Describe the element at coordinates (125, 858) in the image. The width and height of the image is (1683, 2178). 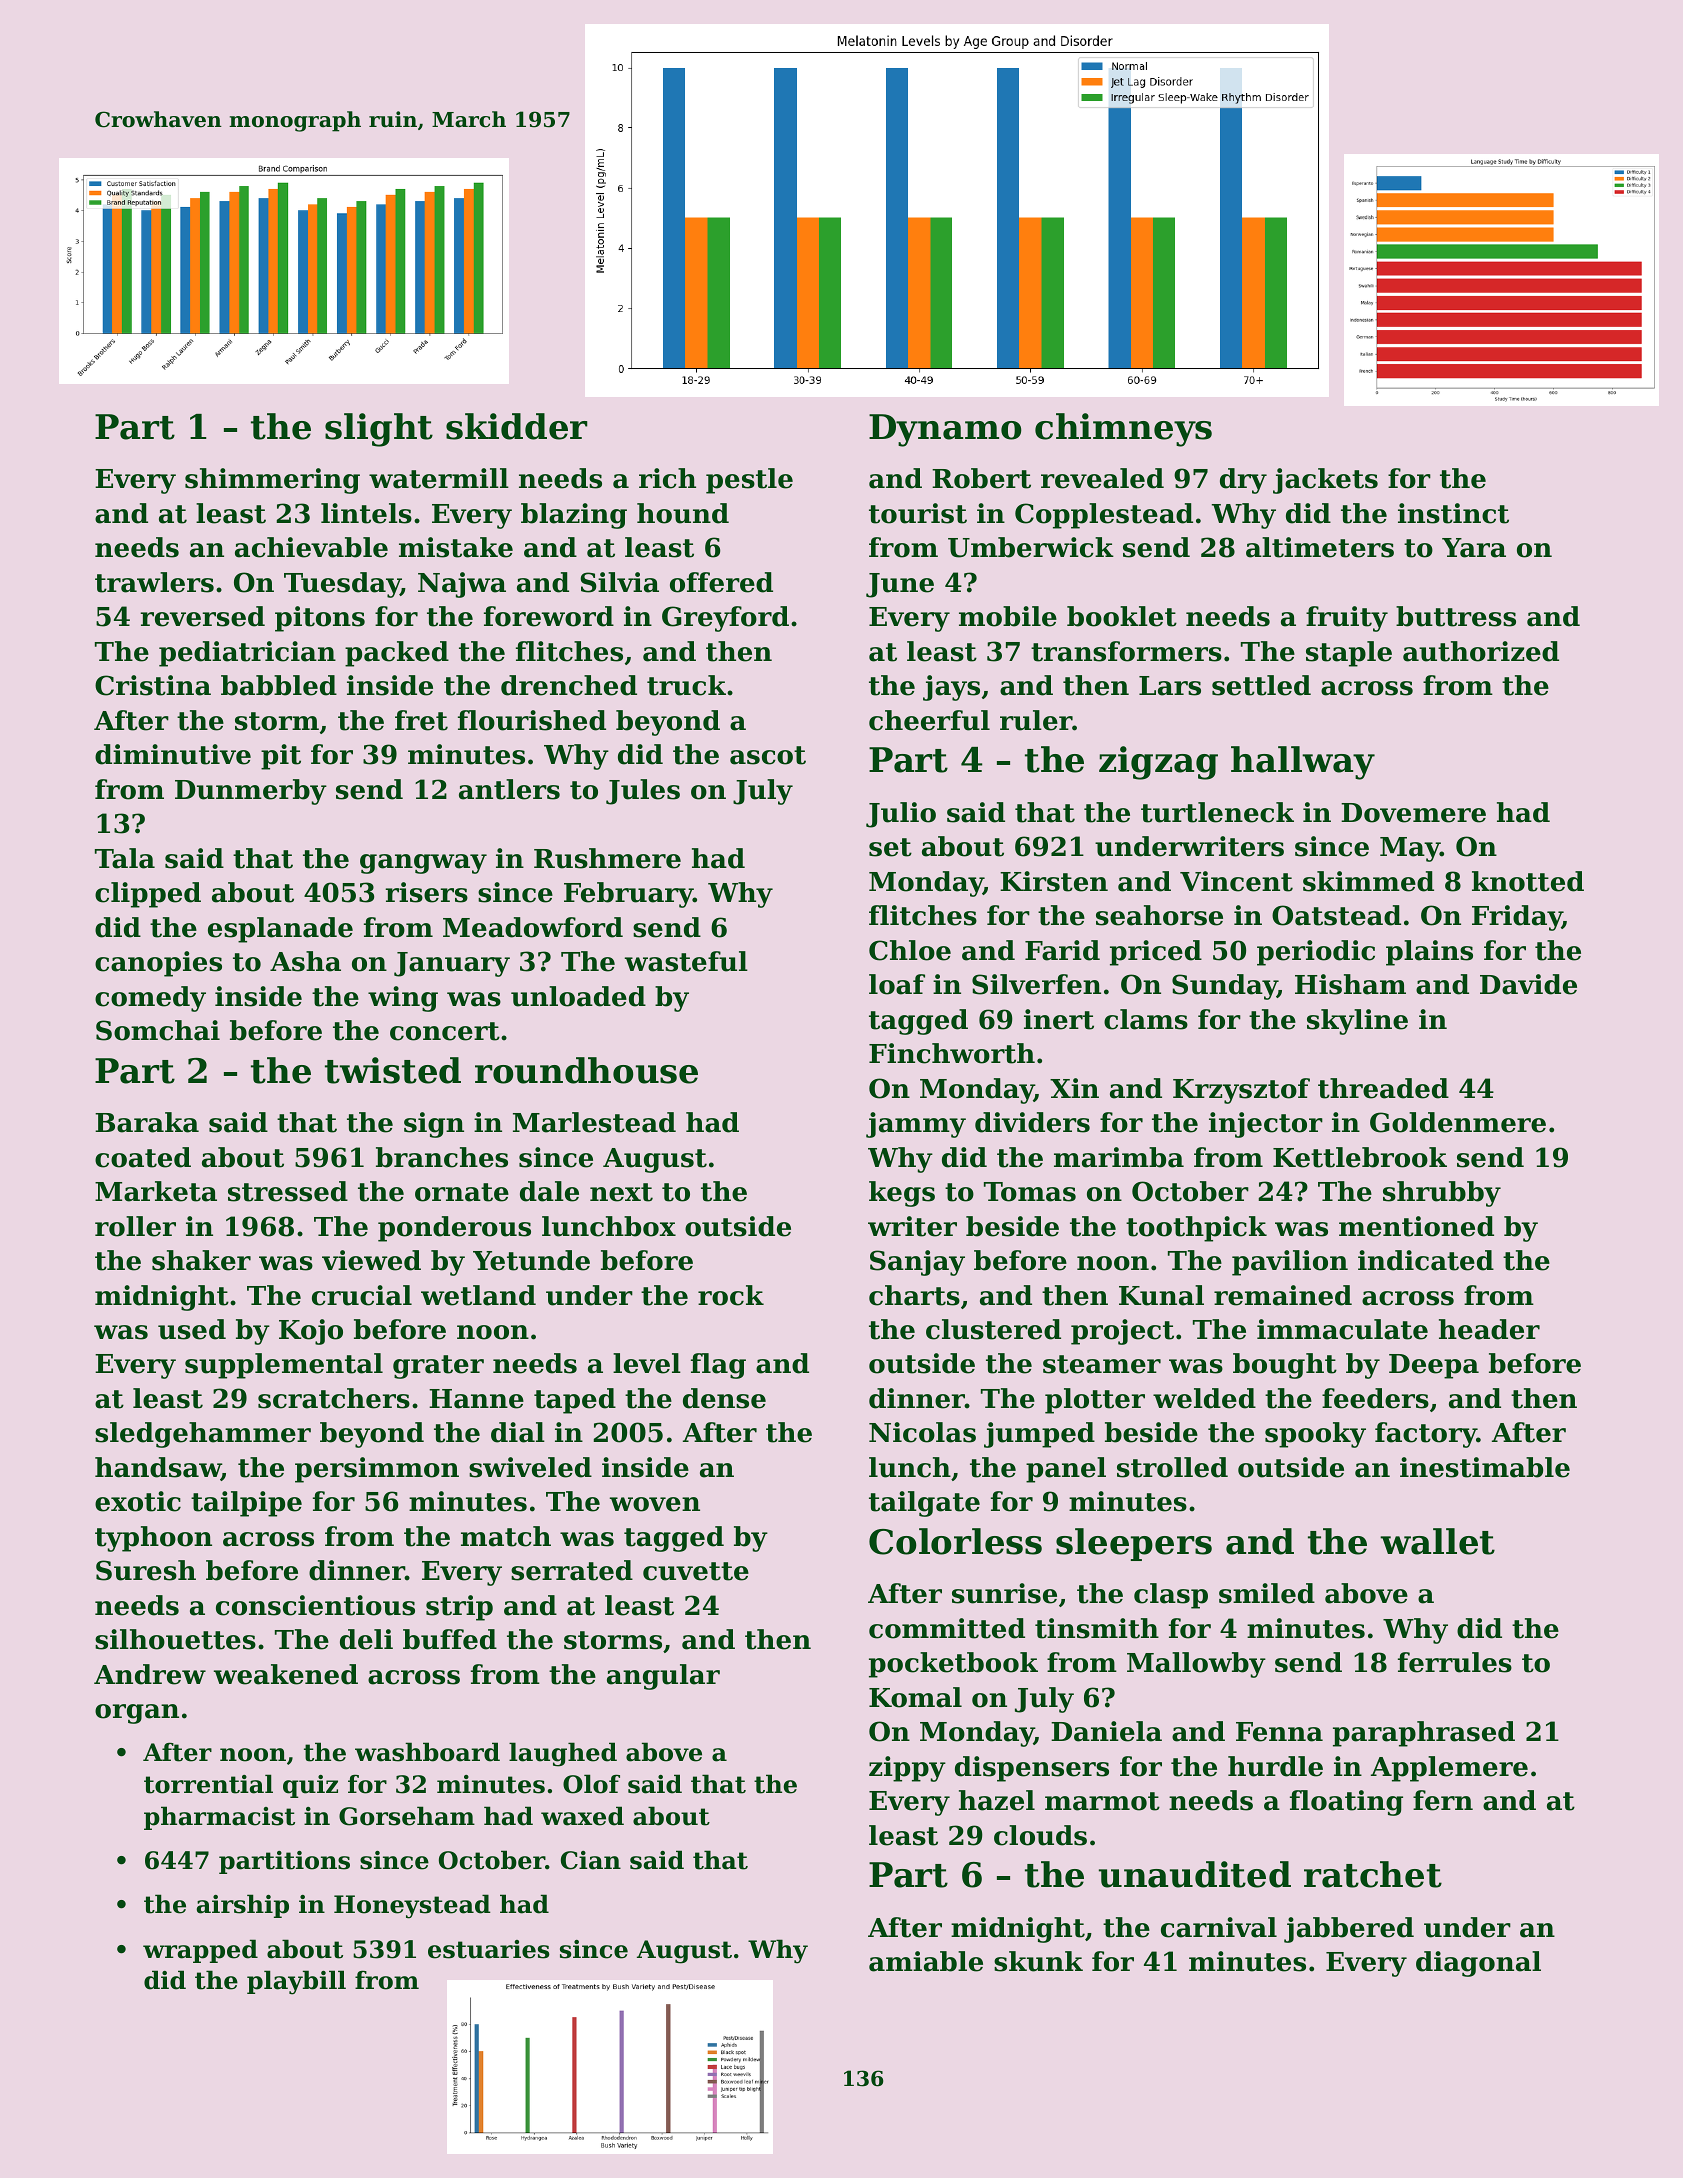
I see `Tala` at that location.
